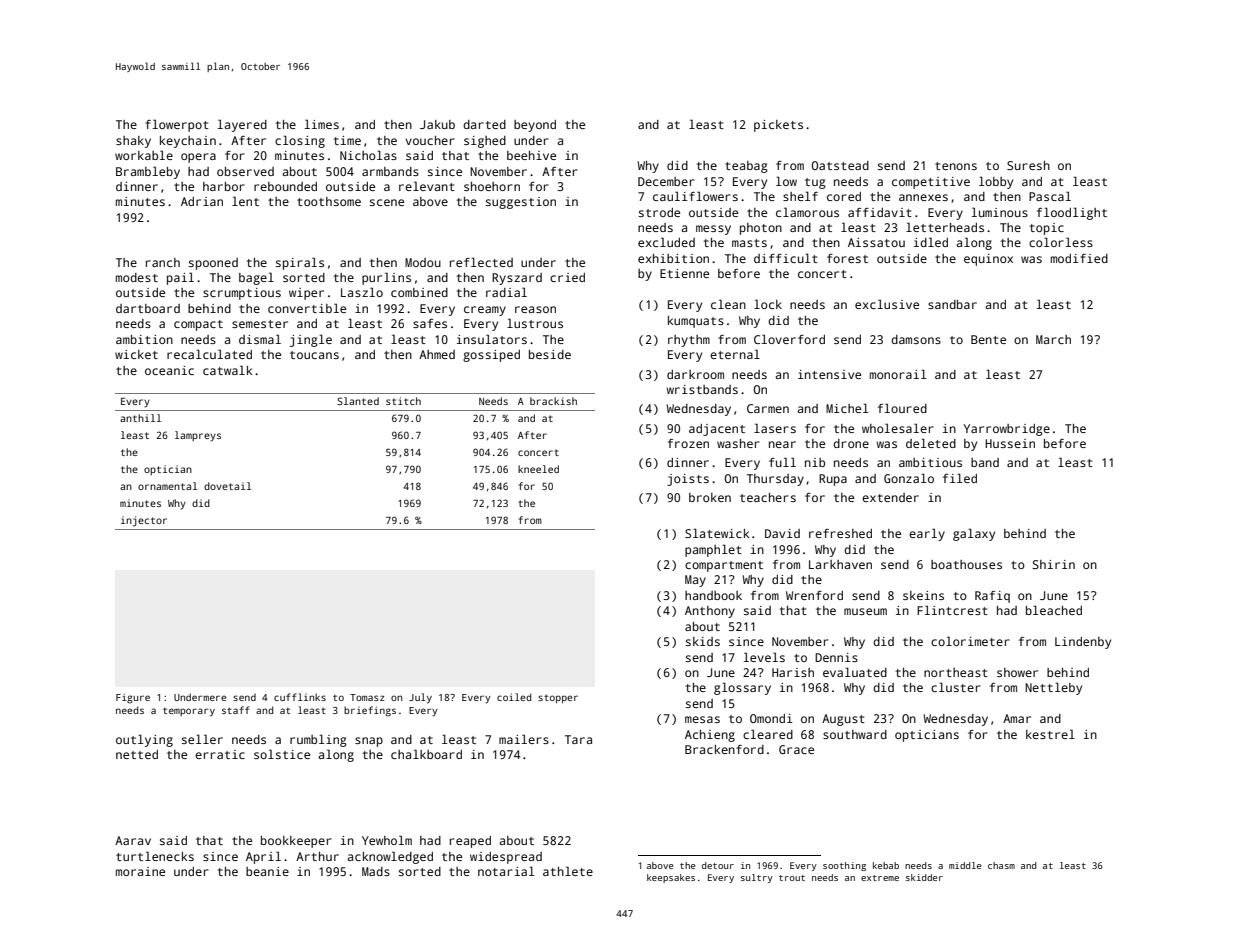 This screenshot has width=1233, height=952. Describe the element at coordinates (140, 871) in the screenshot. I see `moraine` at that location.
